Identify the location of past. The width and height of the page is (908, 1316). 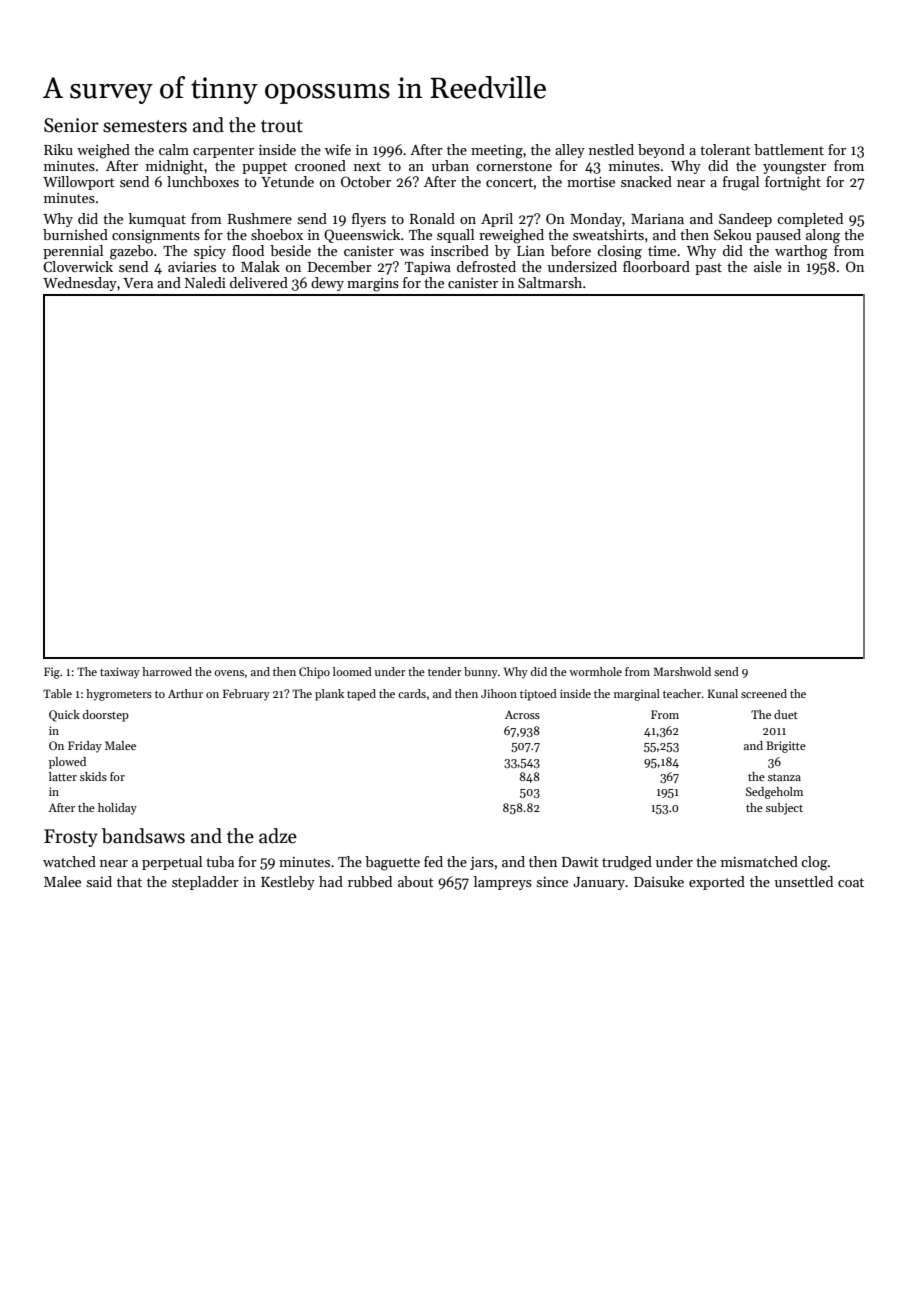
(708, 269).
